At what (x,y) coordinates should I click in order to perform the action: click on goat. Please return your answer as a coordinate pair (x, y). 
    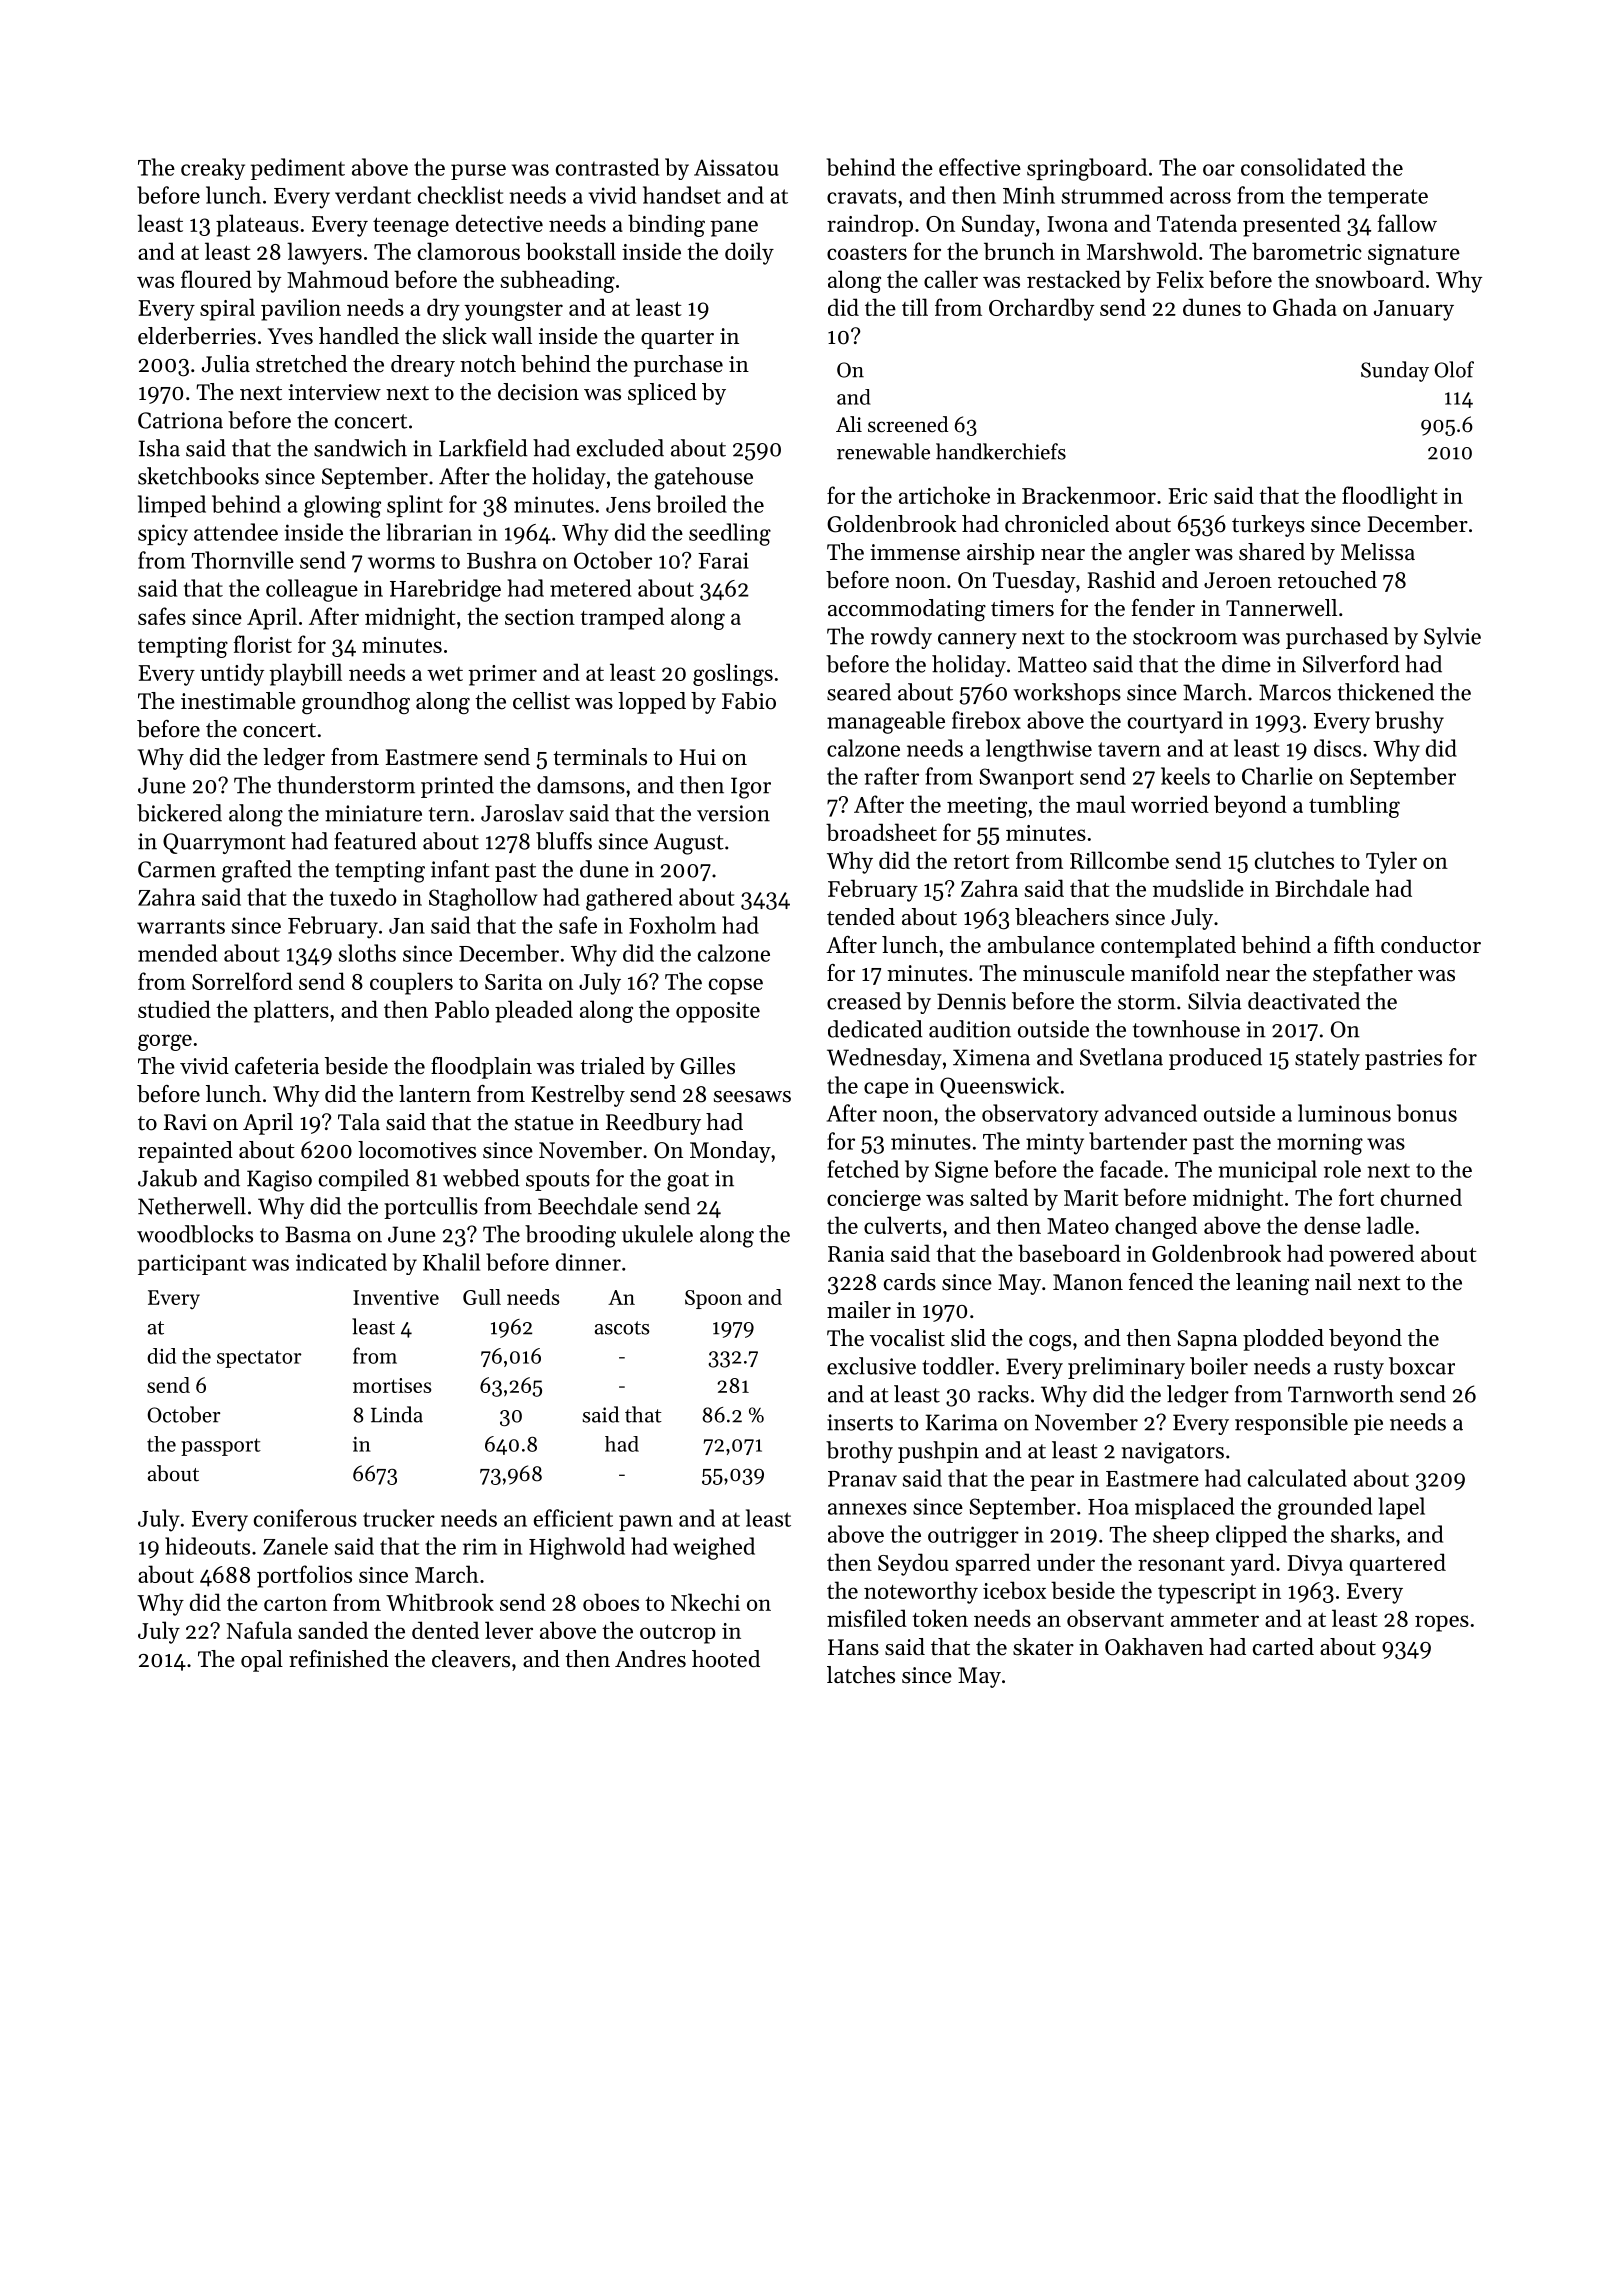
    Looking at the image, I should click on (688, 1182).
